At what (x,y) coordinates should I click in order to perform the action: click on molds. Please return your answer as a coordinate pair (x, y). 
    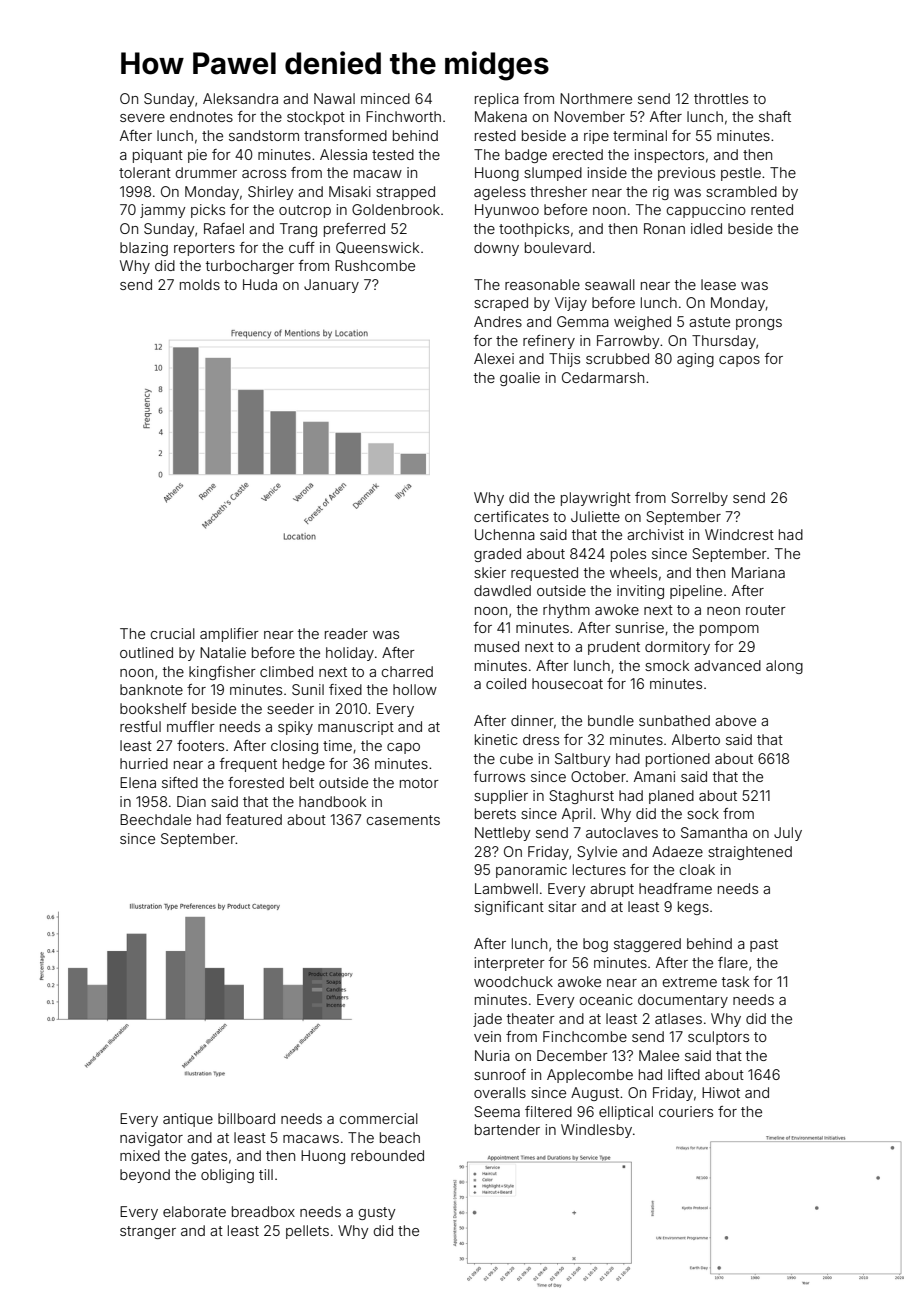
    Looking at the image, I should click on (200, 284).
